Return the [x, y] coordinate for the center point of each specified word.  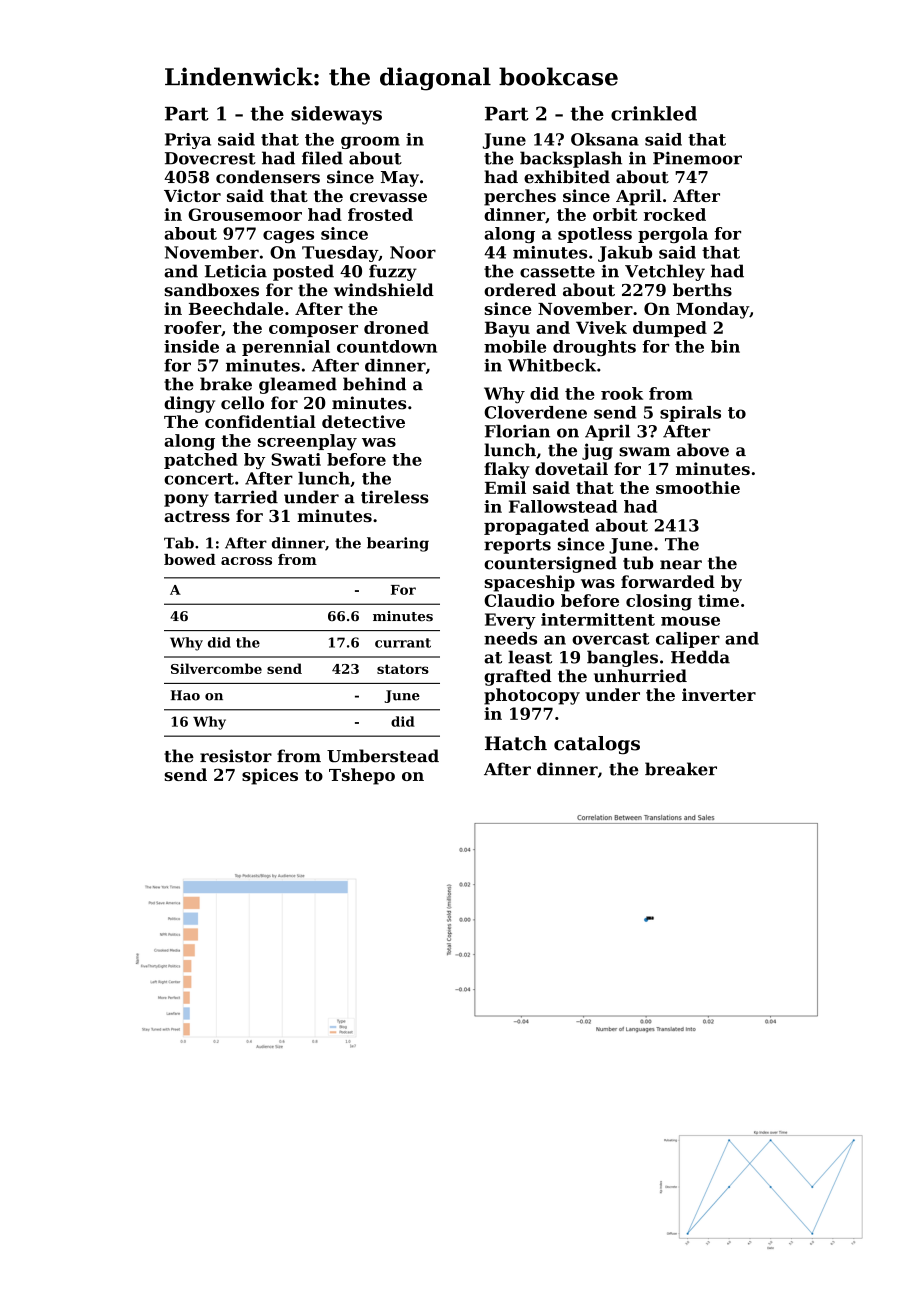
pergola [673, 235]
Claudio [519, 600]
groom [370, 142]
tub [638, 563]
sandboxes [212, 290]
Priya [188, 141]
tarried [246, 497]
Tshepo [362, 776]
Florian [517, 431]
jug [597, 451]
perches [520, 197]
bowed [190, 559]
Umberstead [383, 756]
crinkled [654, 113]
